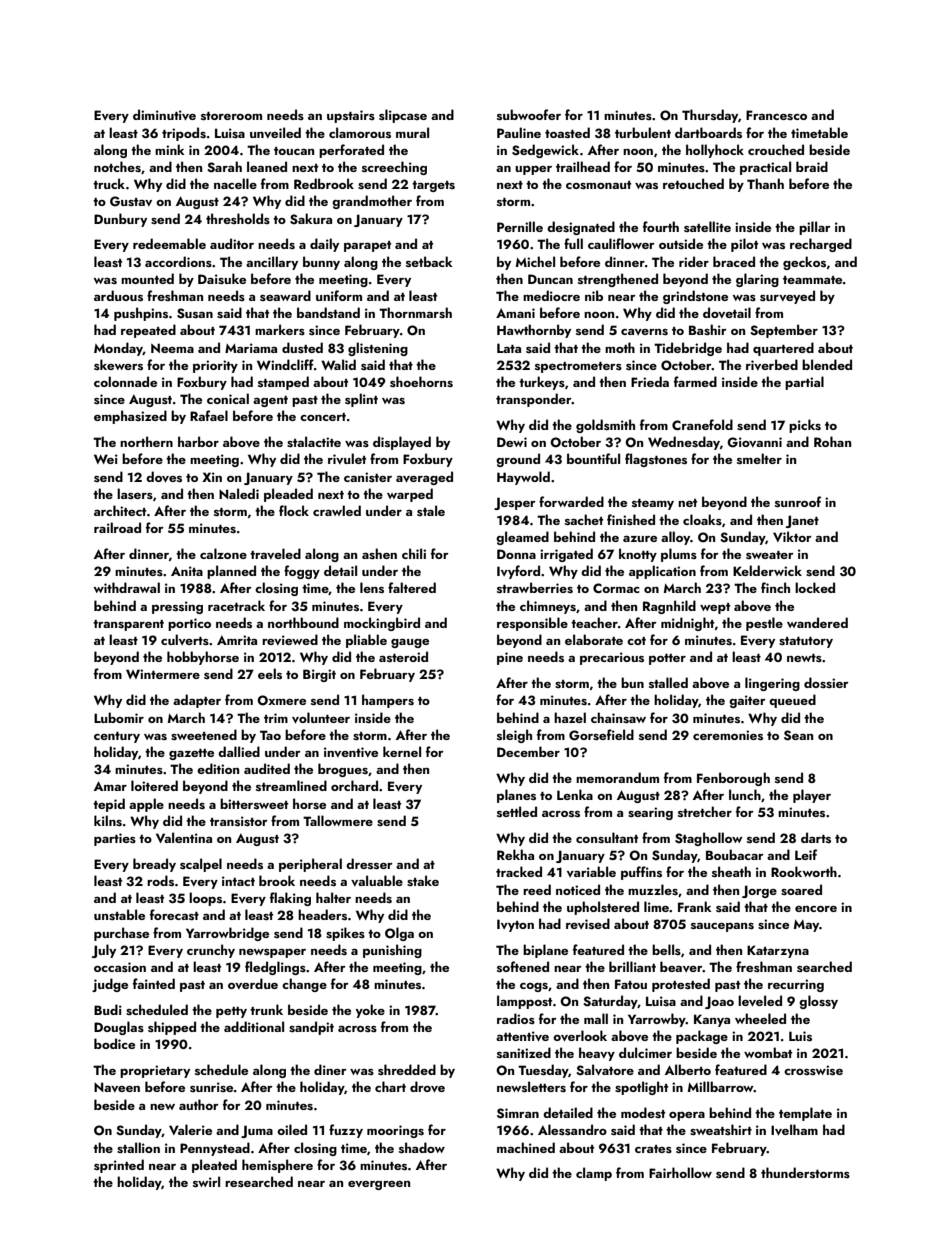 Image resolution: width=952 pixels, height=1233 pixels. Describe the element at coordinates (238, 218) in the image. I see `thresholds` at that location.
